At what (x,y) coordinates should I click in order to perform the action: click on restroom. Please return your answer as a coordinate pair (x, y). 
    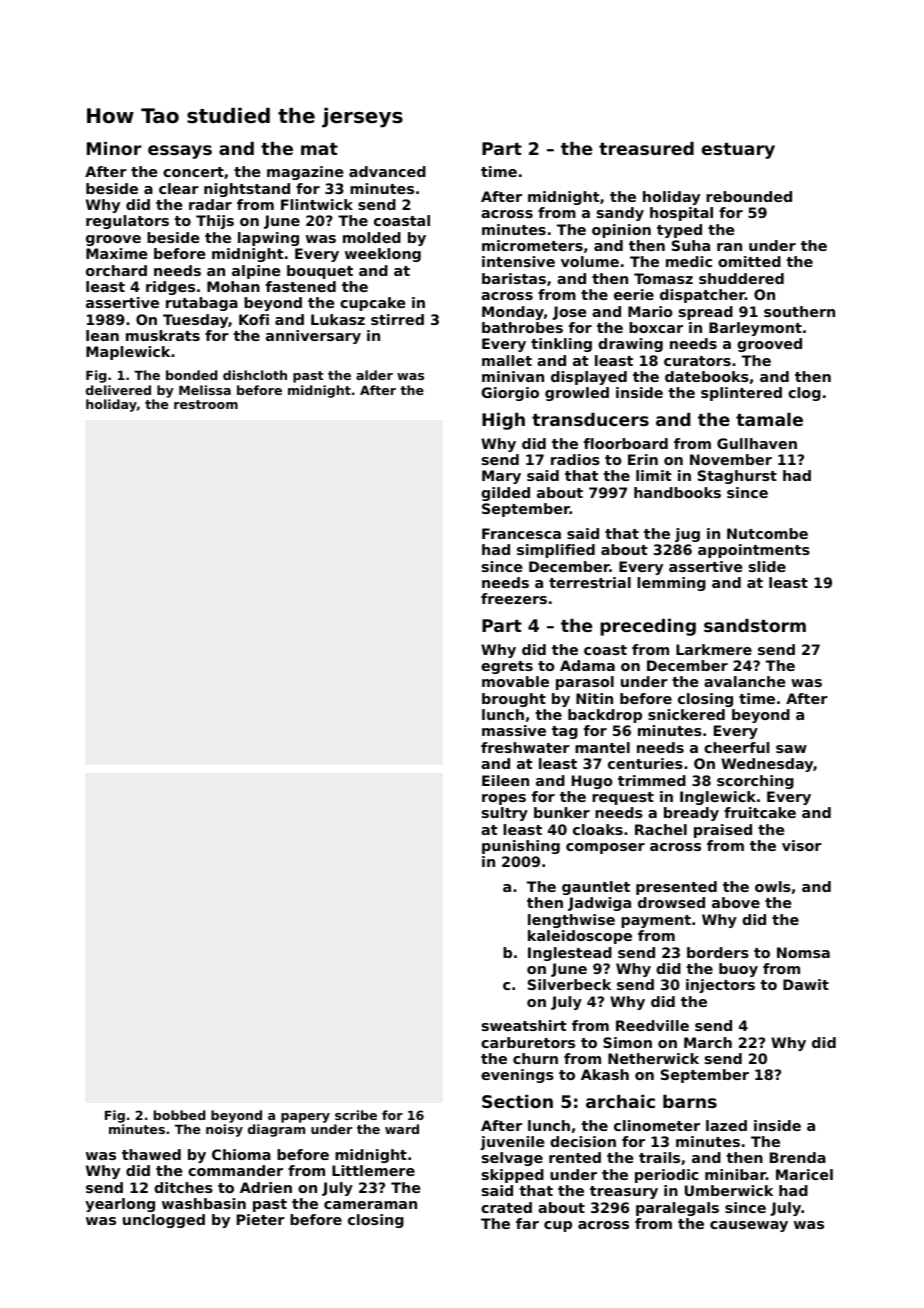
    Looking at the image, I should click on (206, 404).
